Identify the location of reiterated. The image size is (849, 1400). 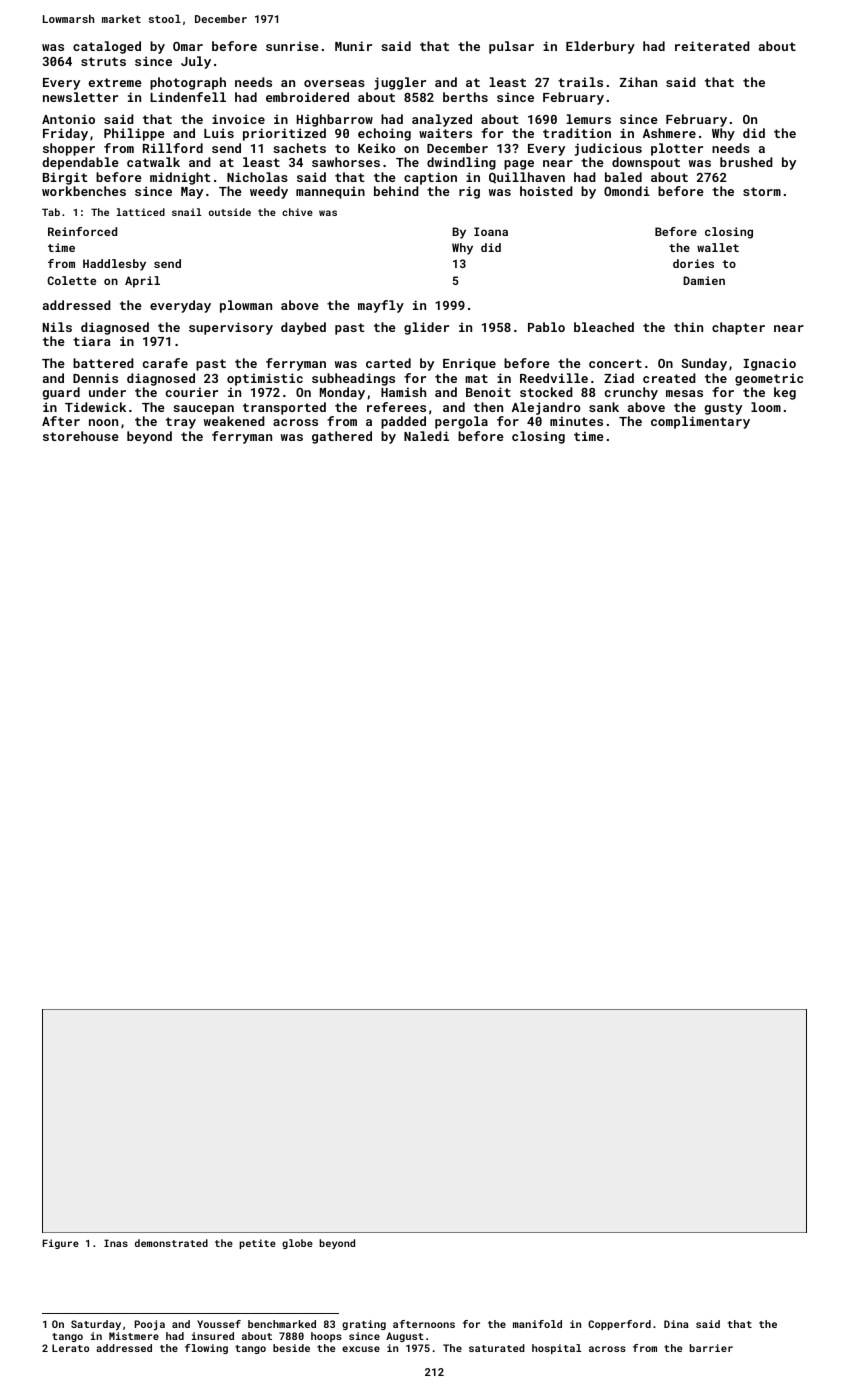
(712, 46).
